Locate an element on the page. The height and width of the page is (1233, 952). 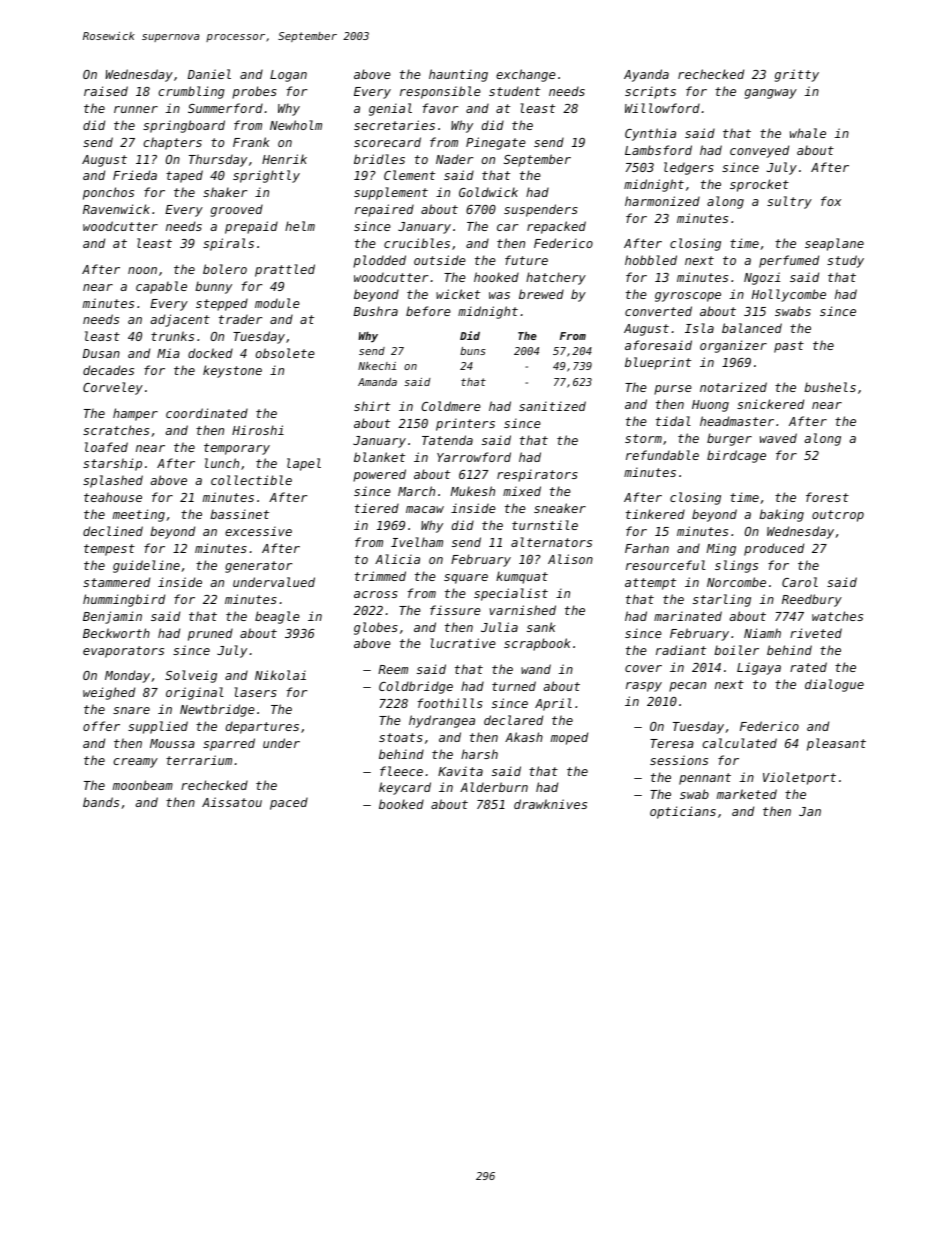
lapel is located at coordinates (304, 464).
